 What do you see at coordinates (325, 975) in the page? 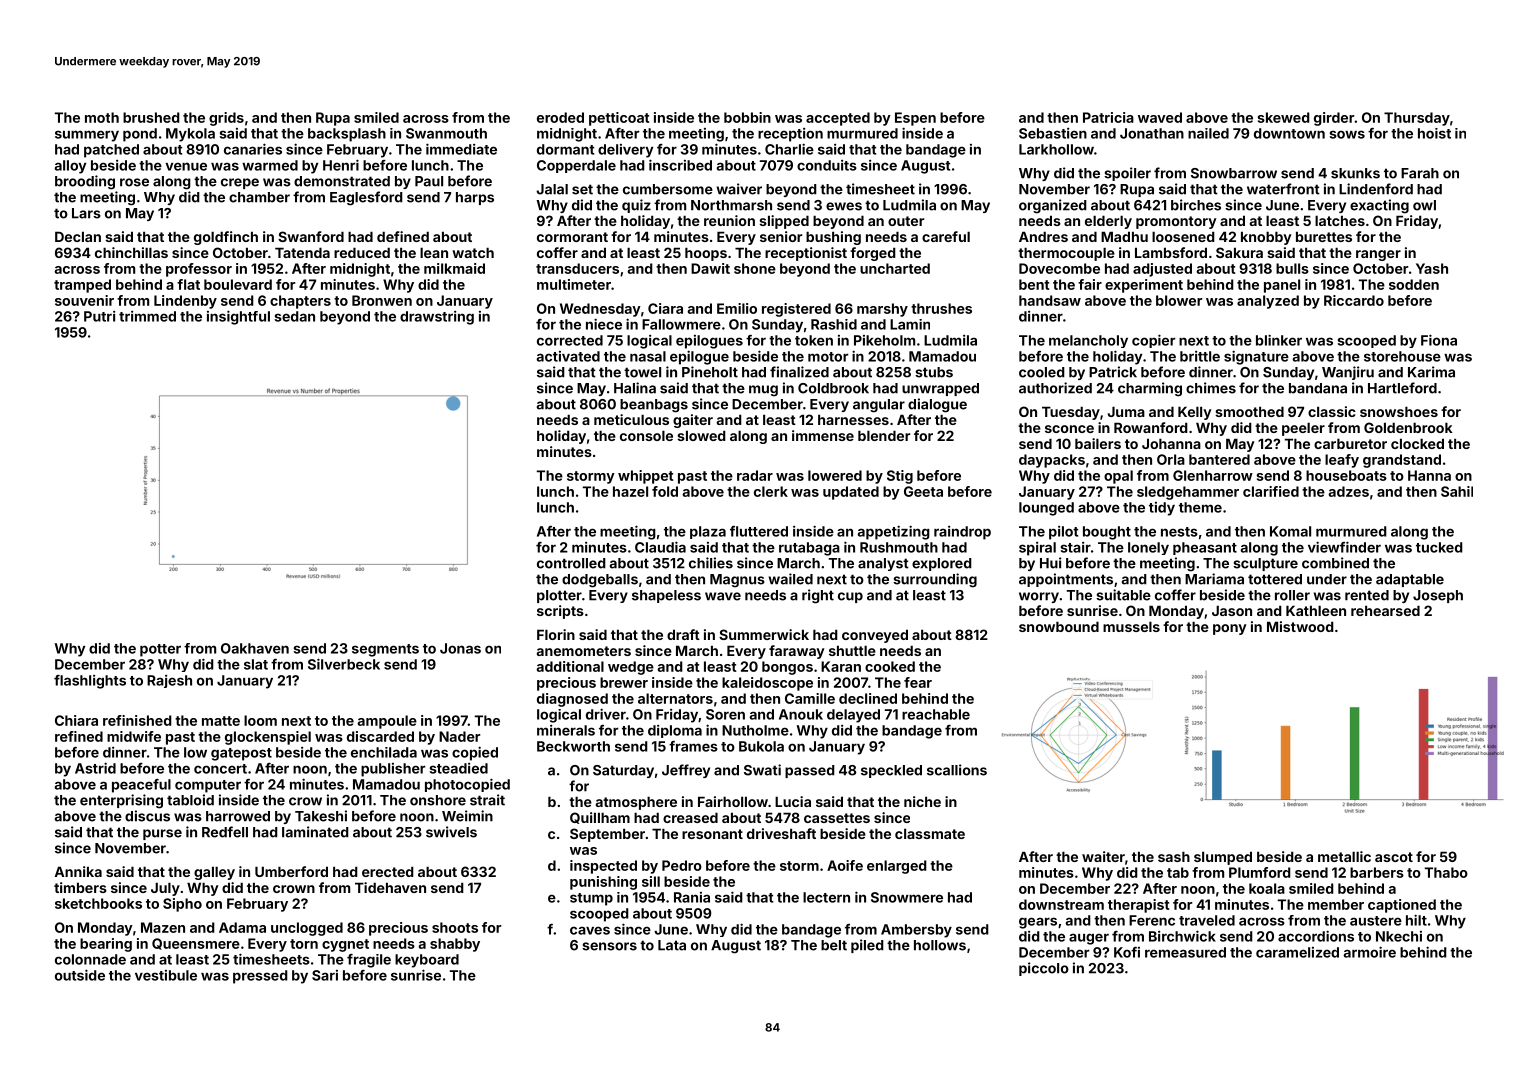
I see `Sari` at bounding box center [325, 975].
